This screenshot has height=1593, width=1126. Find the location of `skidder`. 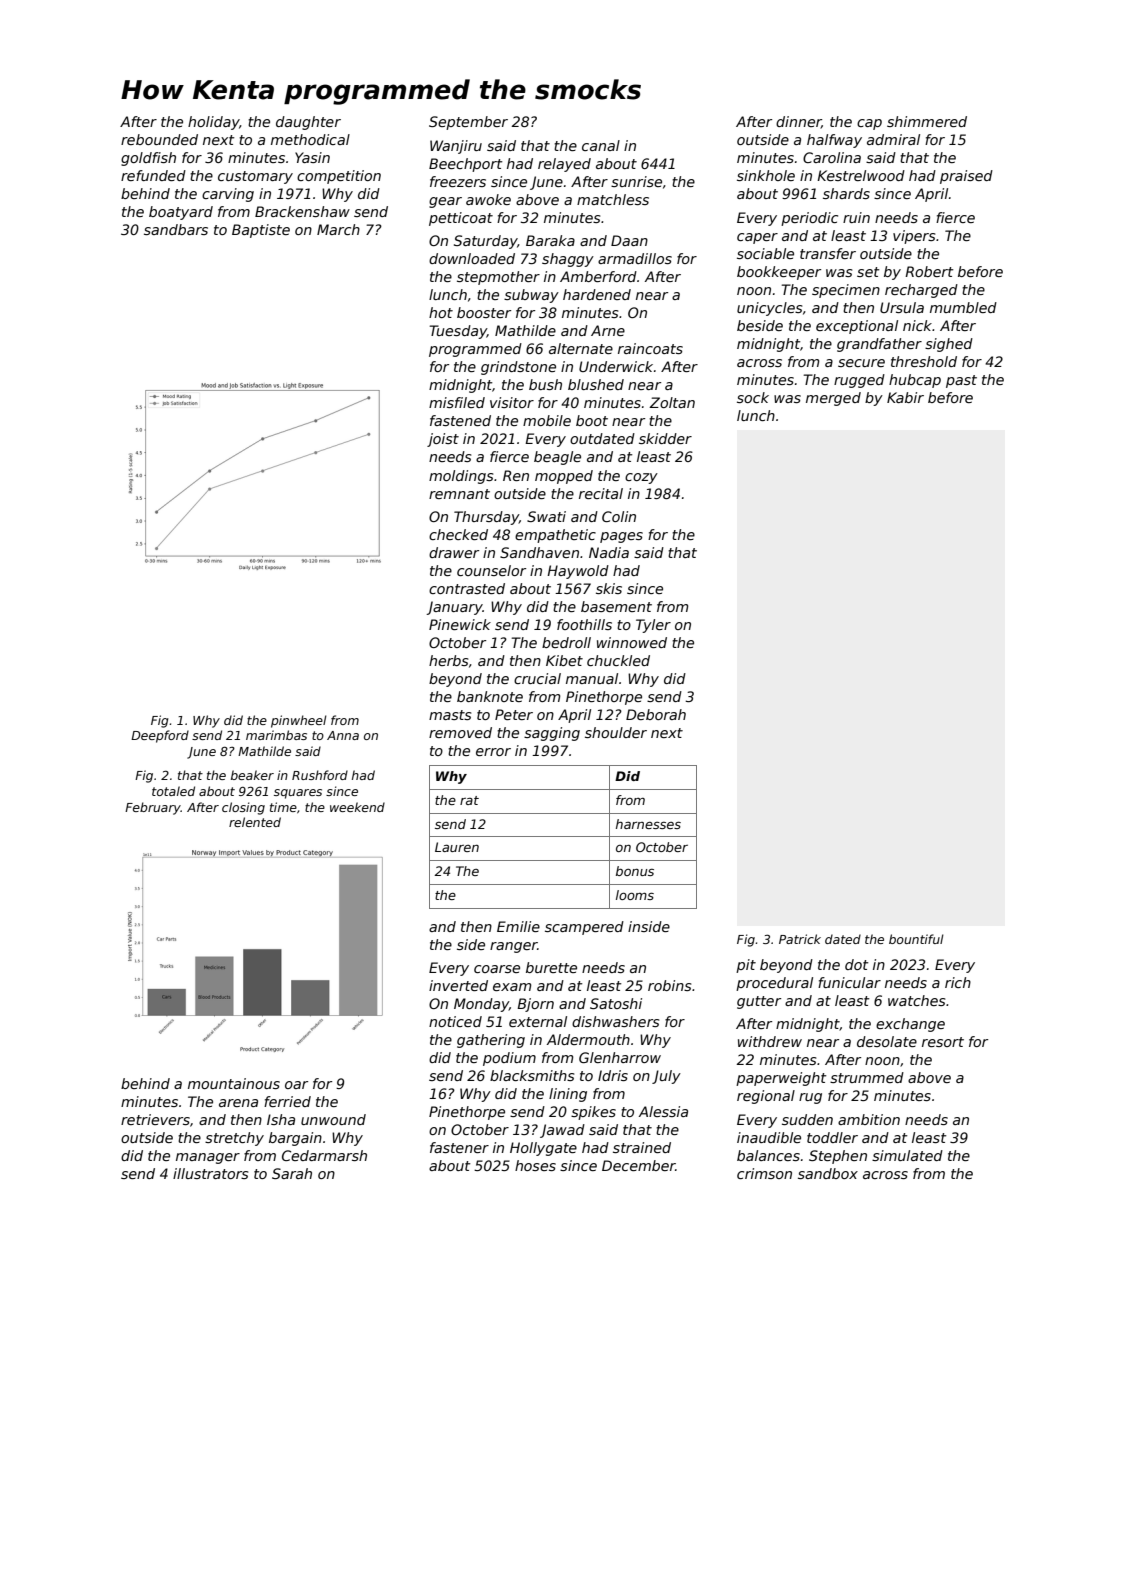

skidder is located at coordinates (665, 438).
